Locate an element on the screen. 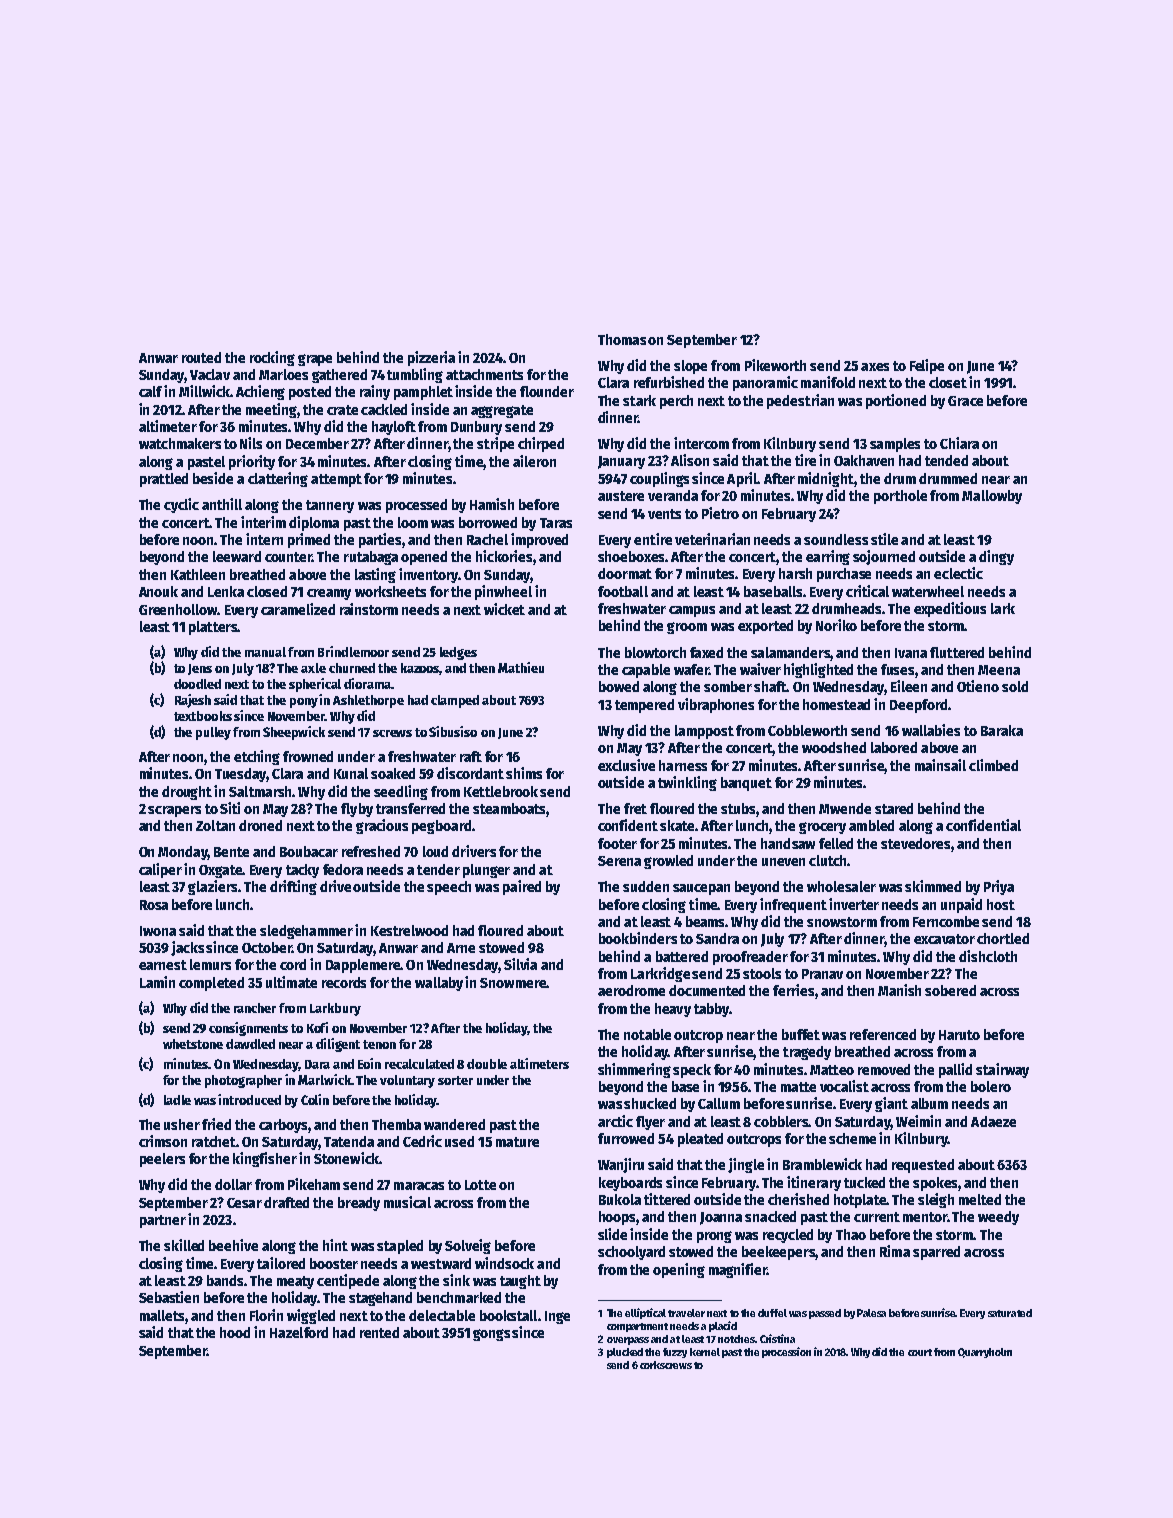  photographer is located at coordinates (243, 1081).
